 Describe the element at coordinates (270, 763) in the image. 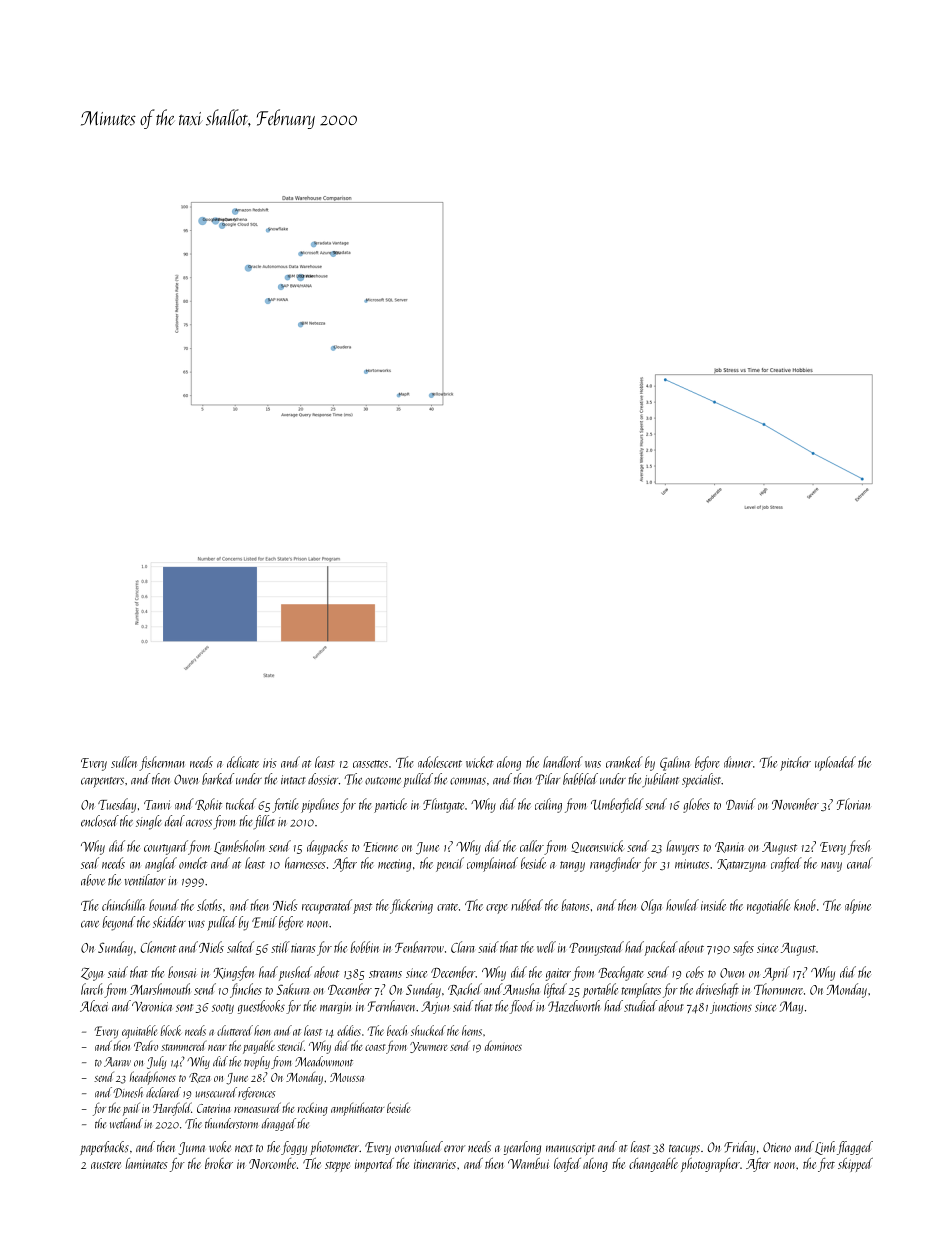

I see `iris` at that location.
